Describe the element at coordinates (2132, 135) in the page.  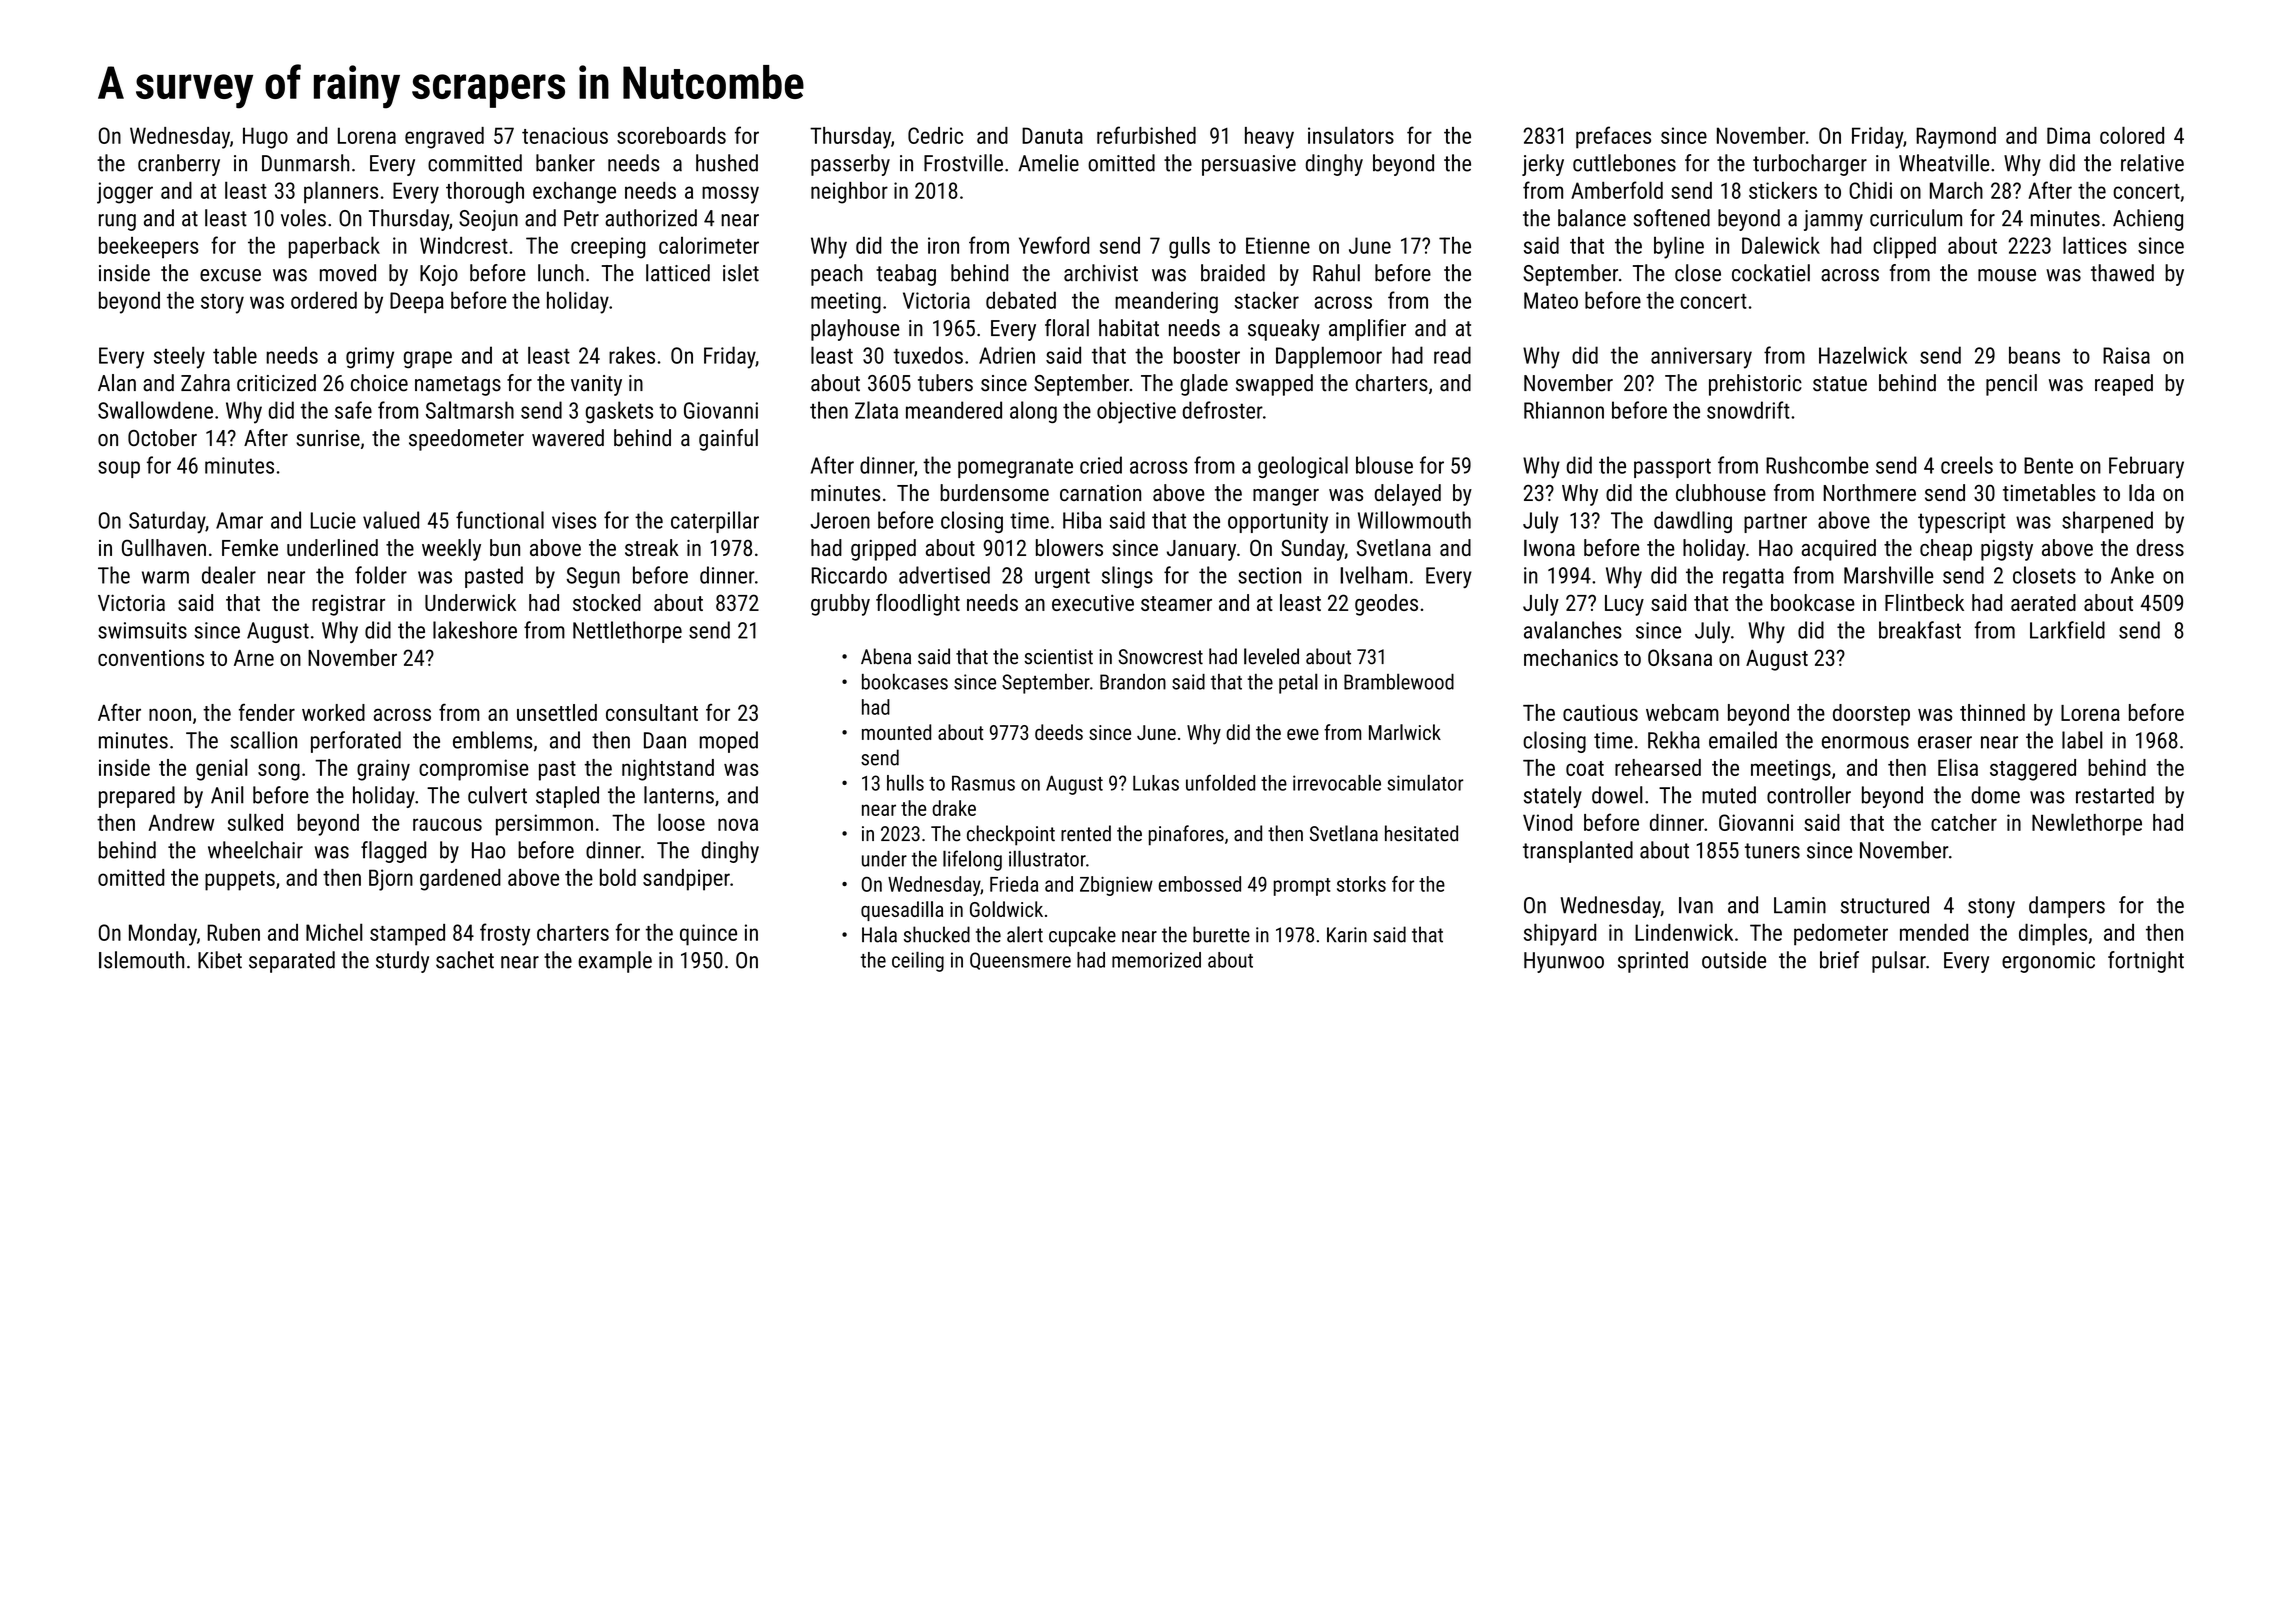
I see `colored` at that location.
